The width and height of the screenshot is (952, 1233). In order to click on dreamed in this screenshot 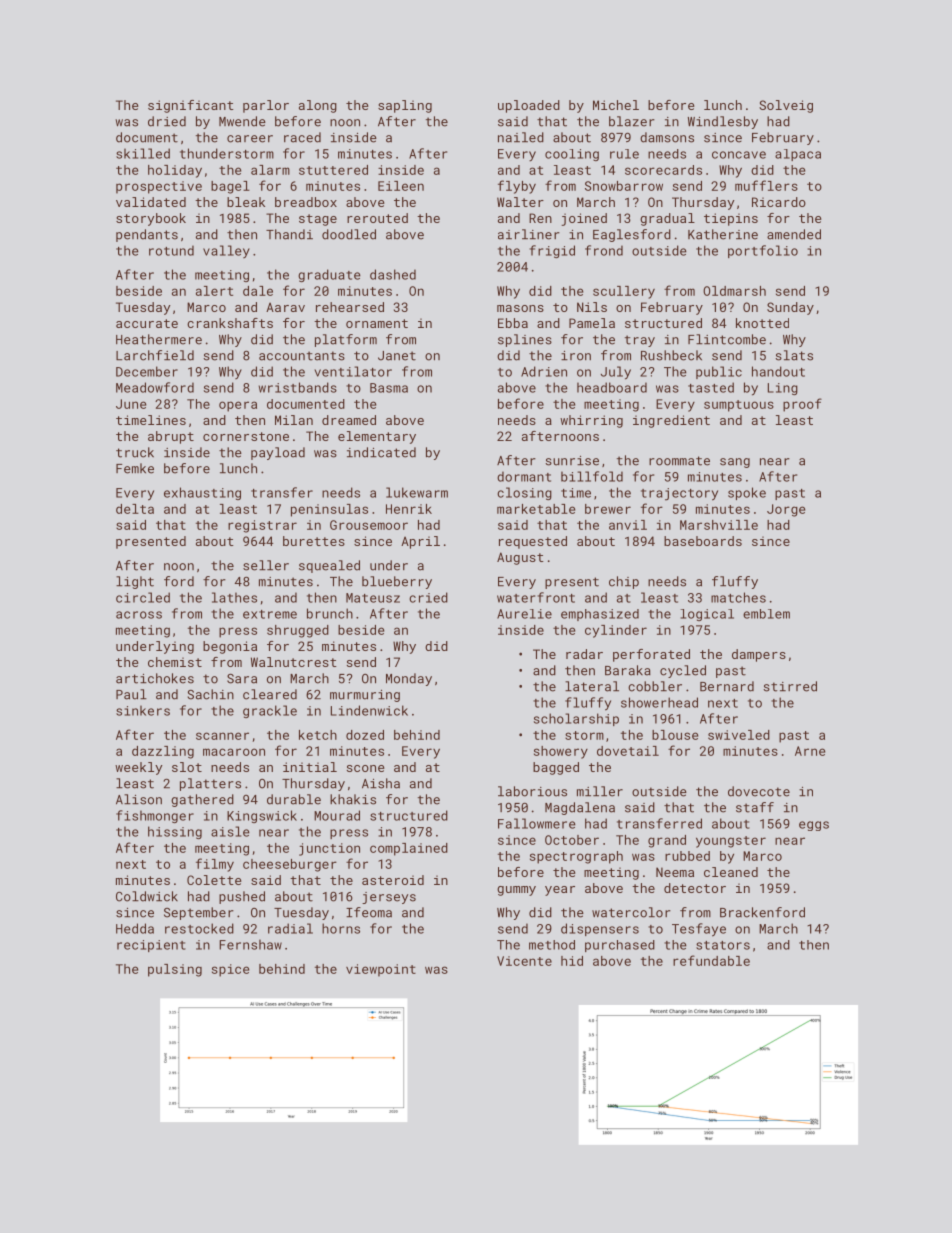, I will do `click(349, 420)`.
